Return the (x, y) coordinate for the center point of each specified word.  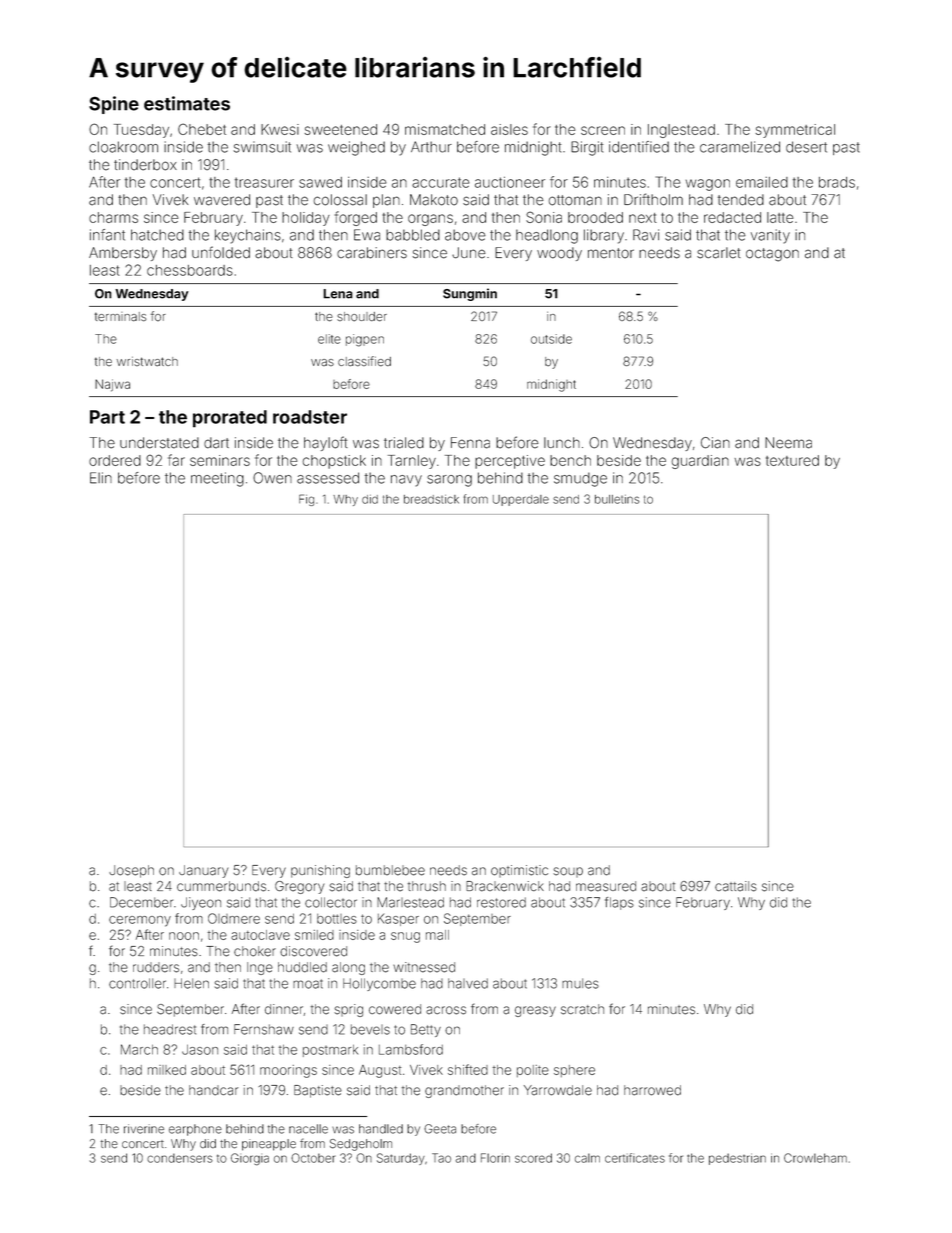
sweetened (341, 129)
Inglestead (681, 131)
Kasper (398, 920)
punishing (320, 871)
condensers (180, 1158)
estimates (187, 103)
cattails (736, 886)
